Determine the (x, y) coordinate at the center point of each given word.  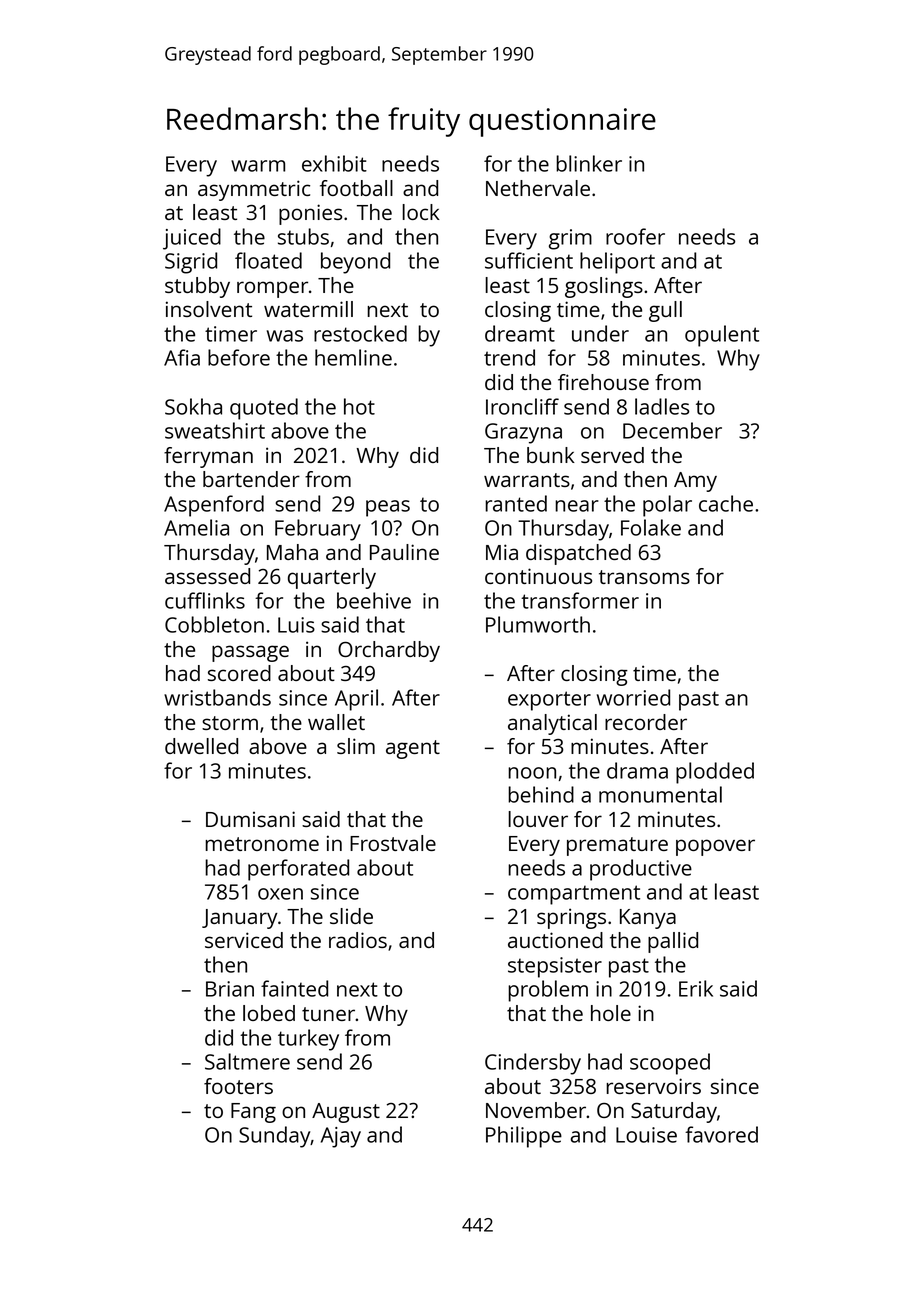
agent (413, 749)
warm (258, 166)
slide (351, 916)
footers (238, 1086)
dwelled (201, 746)
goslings (604, 287)
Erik (696, 988)
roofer (635, 236)
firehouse (603, 382)
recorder (646, 722)
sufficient (529, 260)
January (240, 919)
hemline (353, 357)
